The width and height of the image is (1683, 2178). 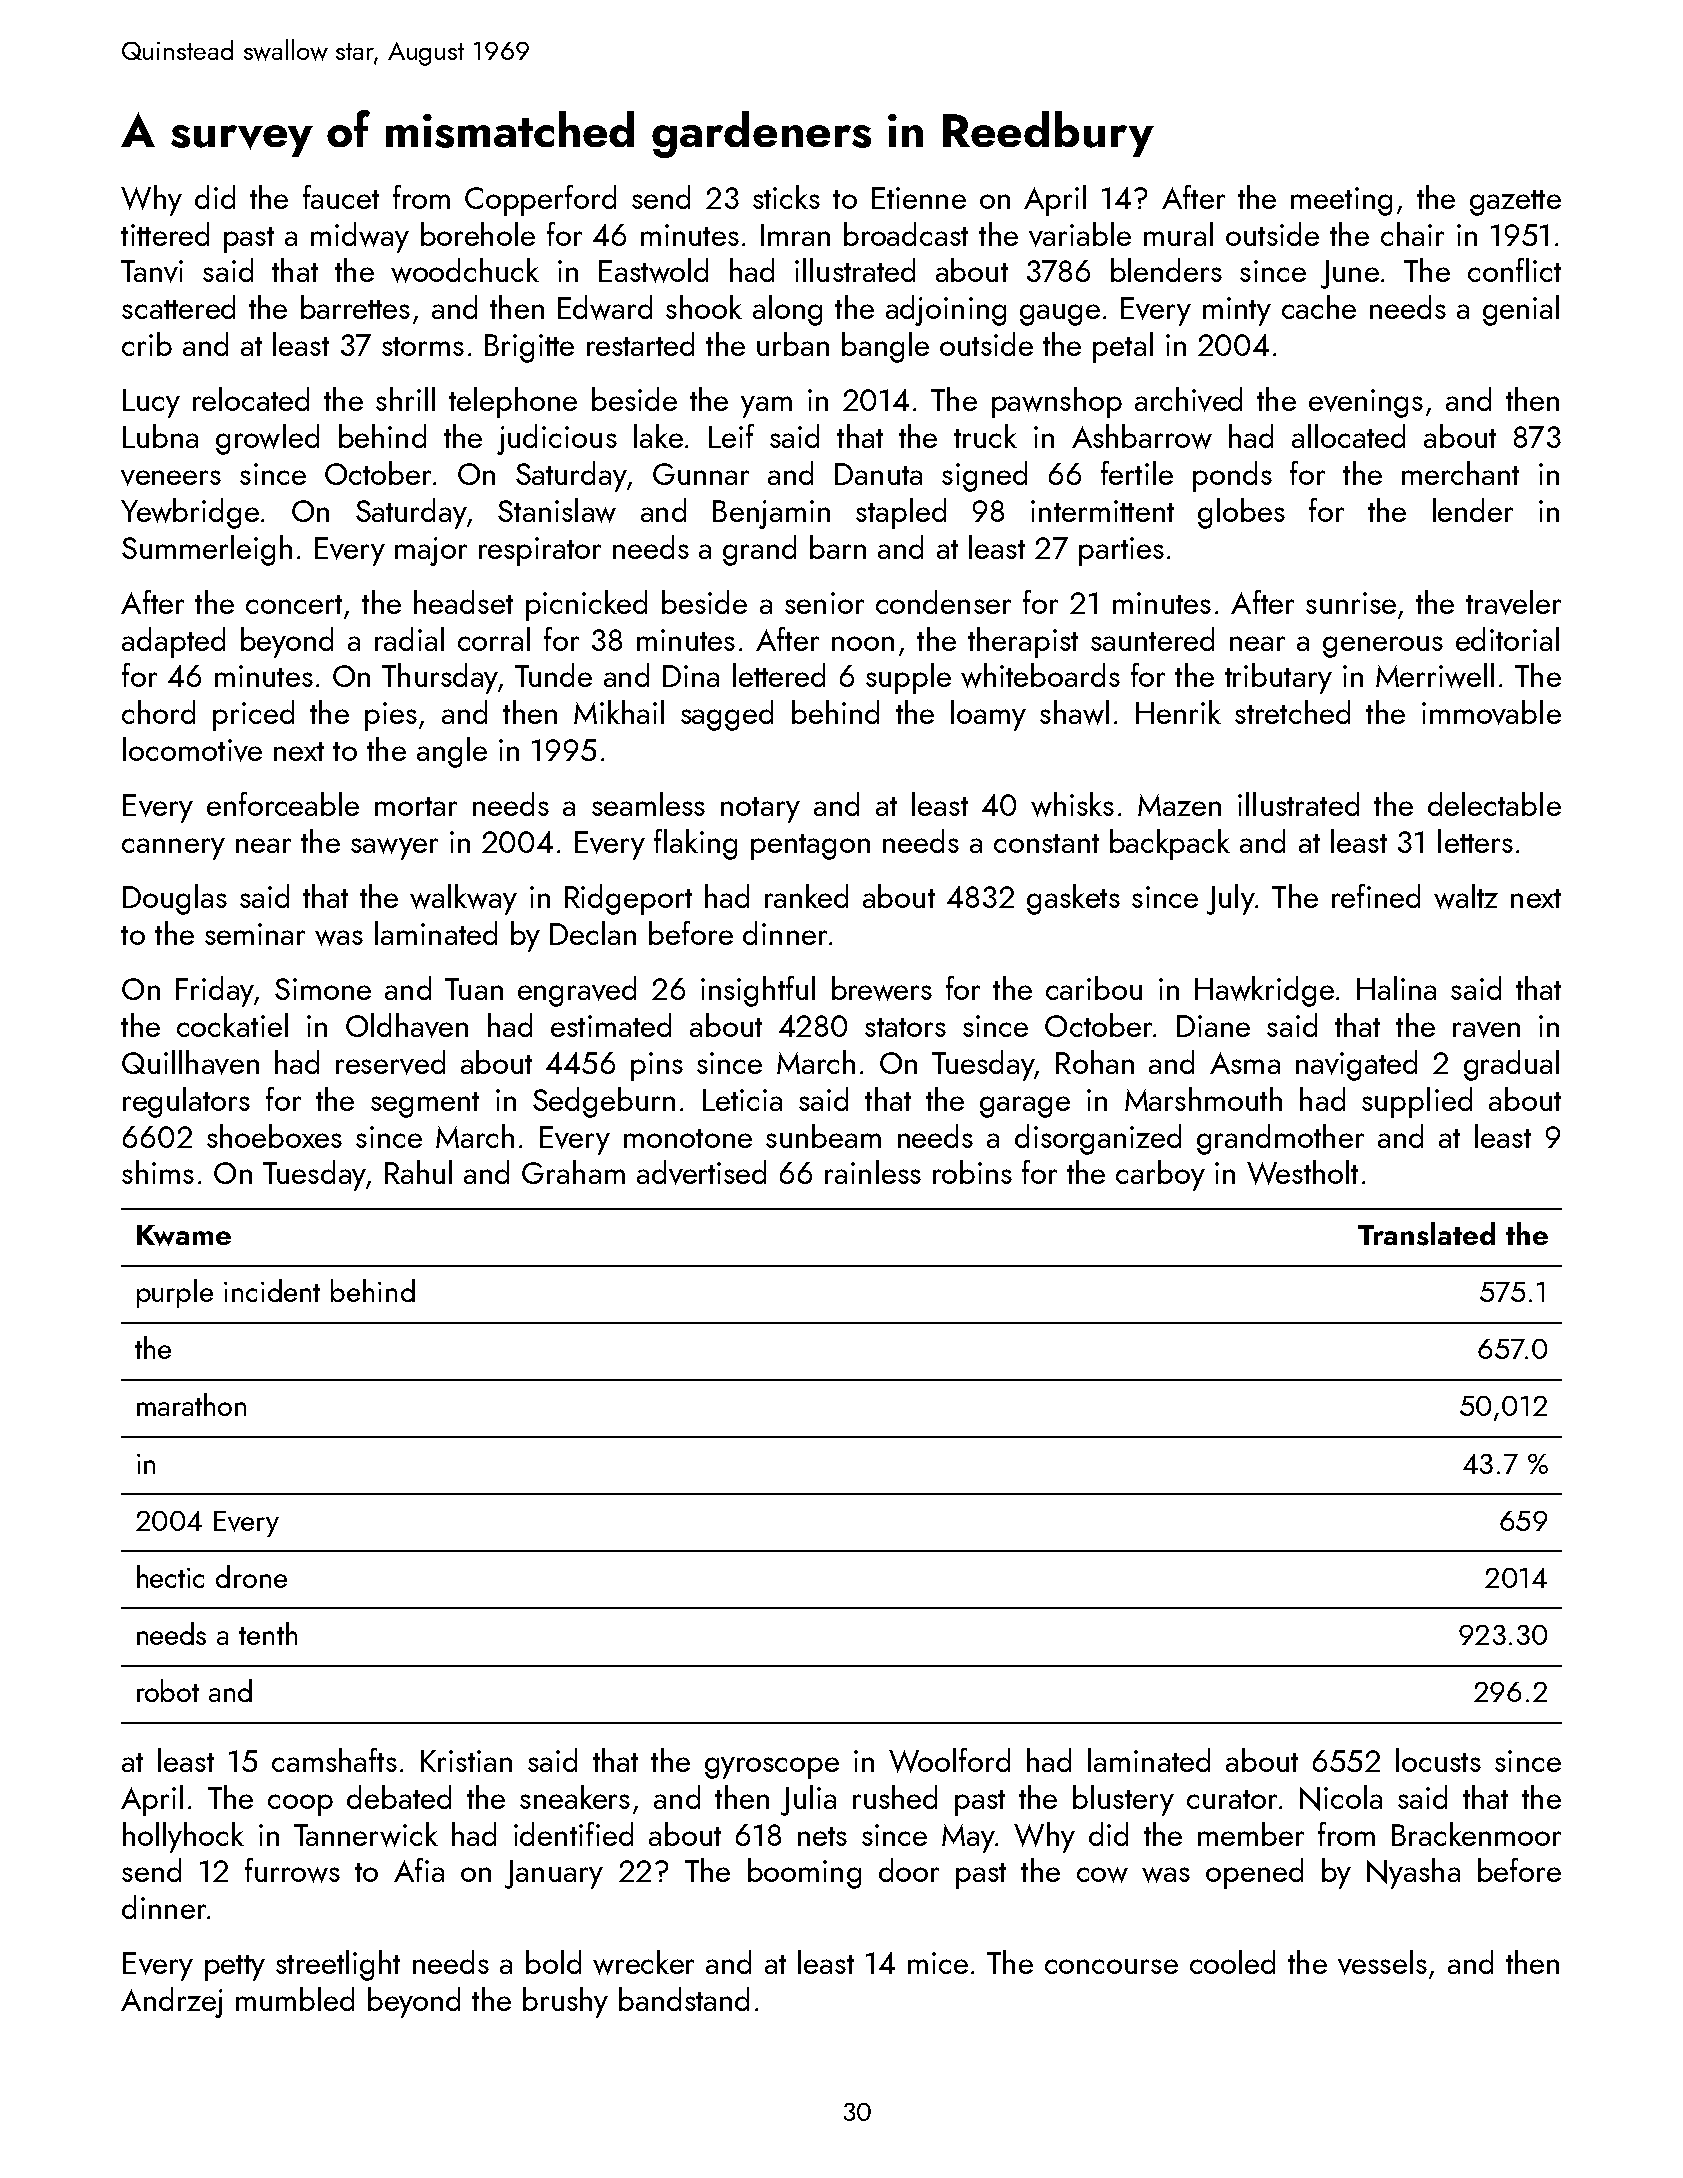 I want to click on letters, so click(x=1475, y=841).
